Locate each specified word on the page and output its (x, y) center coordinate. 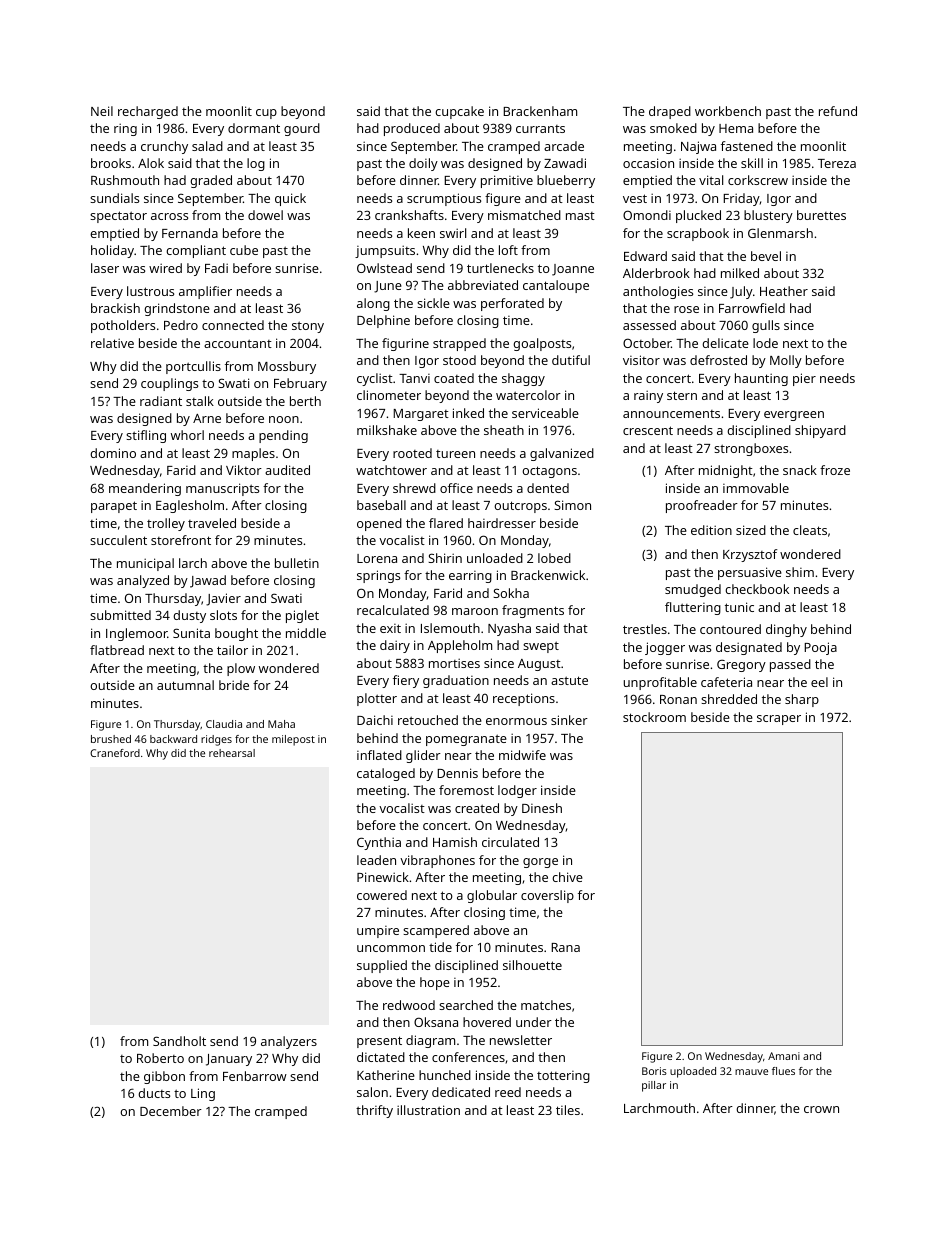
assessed (649, 325)
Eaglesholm (190, 506)
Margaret (421, 415)
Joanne (573, 270)
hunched (445, 1075)
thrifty (374, 1111)
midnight (726, 471)
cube (244, 250)
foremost (466, 790)
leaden (376, 860)
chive (567, 877)
